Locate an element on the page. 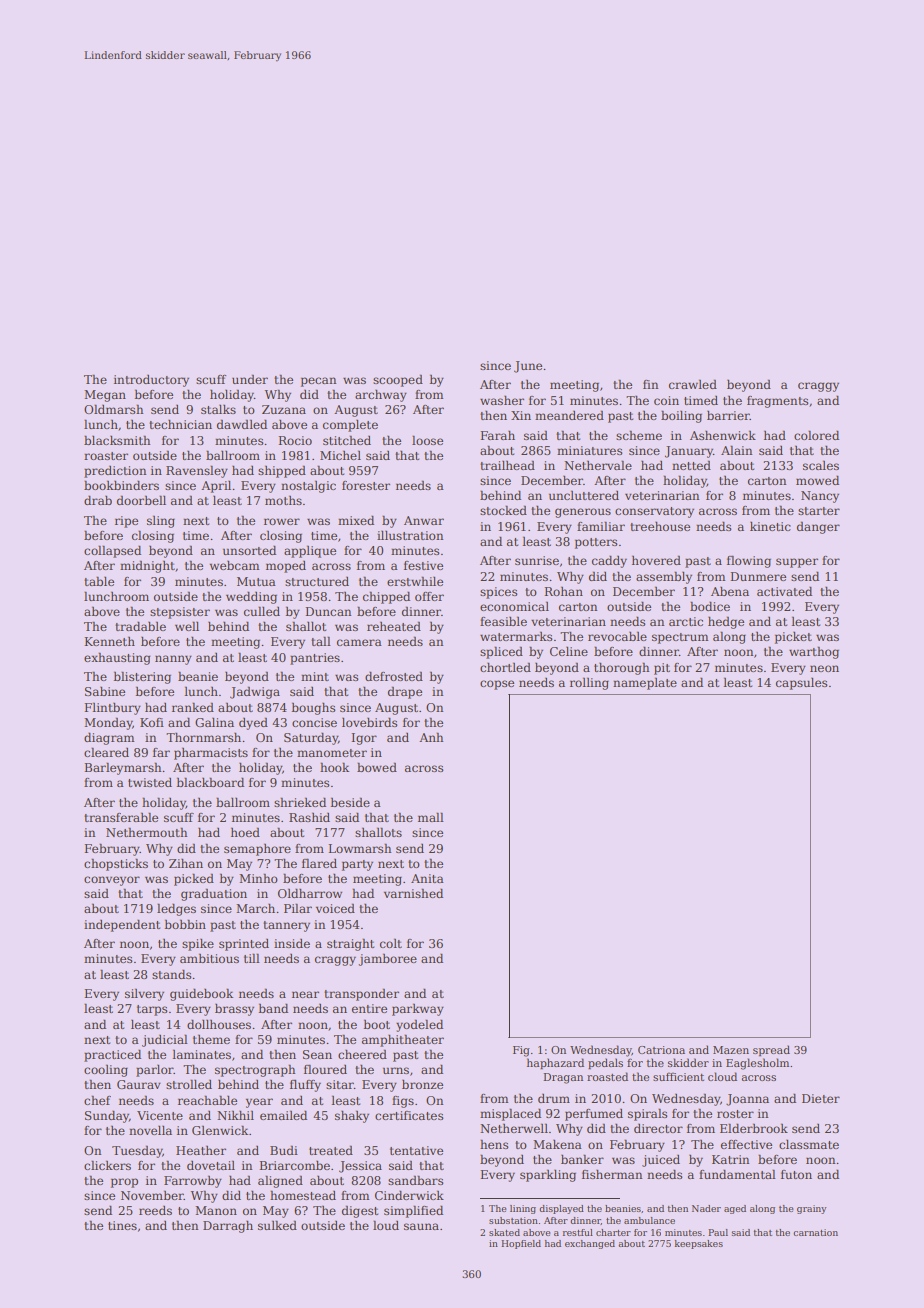  Nethervale is located at coordinates (598, 465).
